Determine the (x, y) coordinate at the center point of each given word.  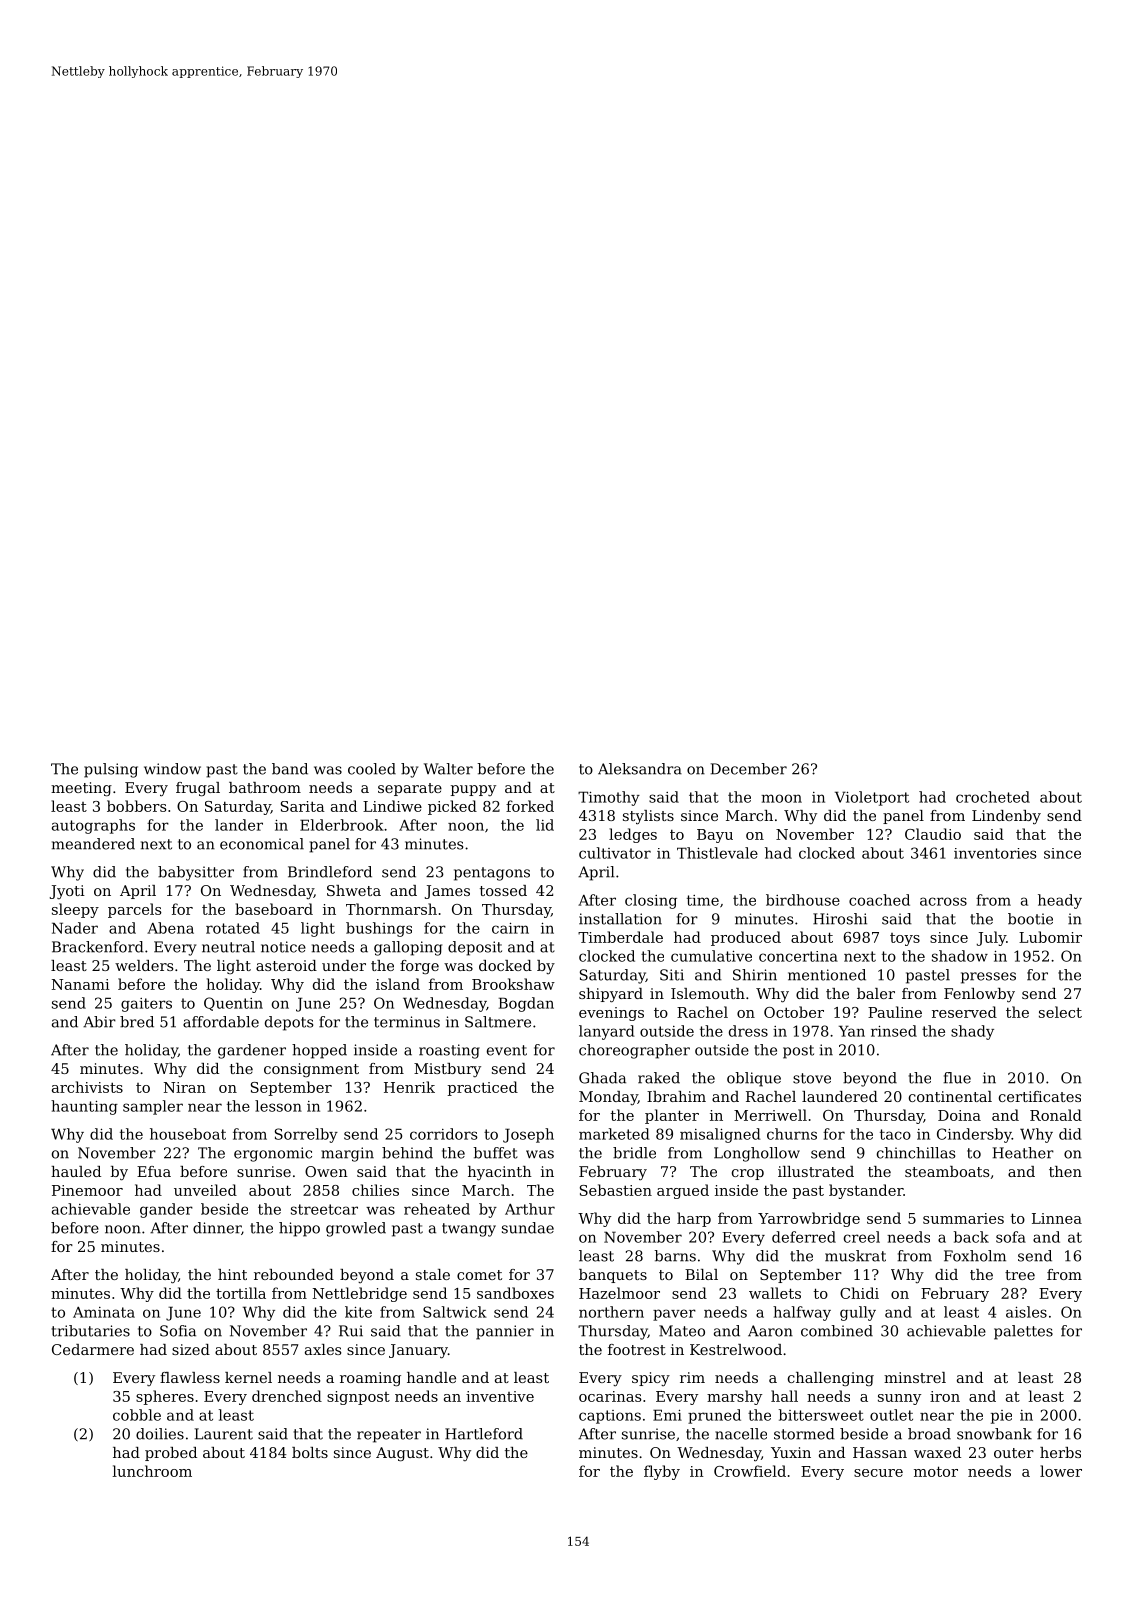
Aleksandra (640, 769)
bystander (866, 1191)
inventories (995, 853)
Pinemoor (87, 1190)
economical (262, 844)
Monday (608, 1098)
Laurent (224, 1434)
